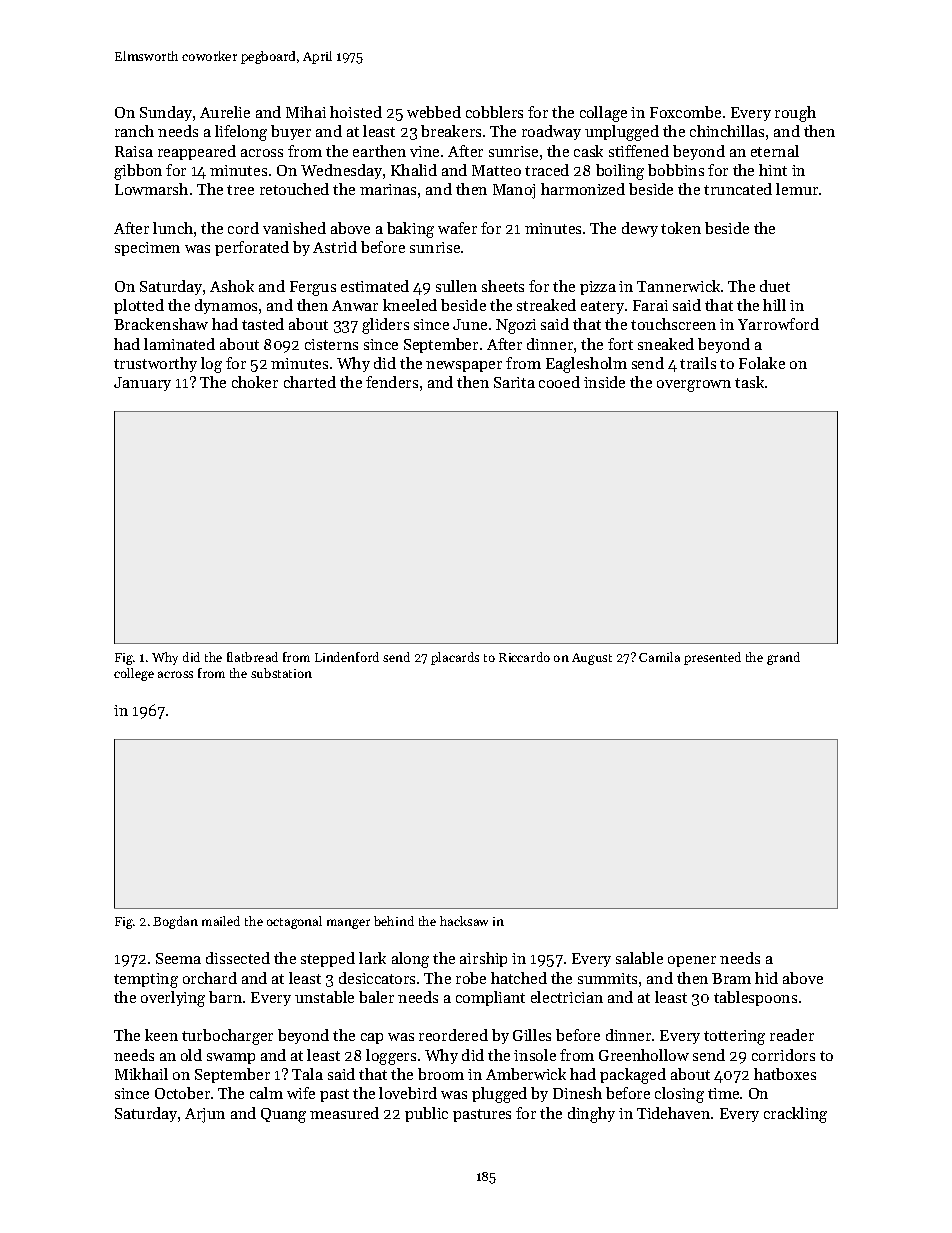 The image size is (952, 1233). I want to click on grand, so click(783, 658).
